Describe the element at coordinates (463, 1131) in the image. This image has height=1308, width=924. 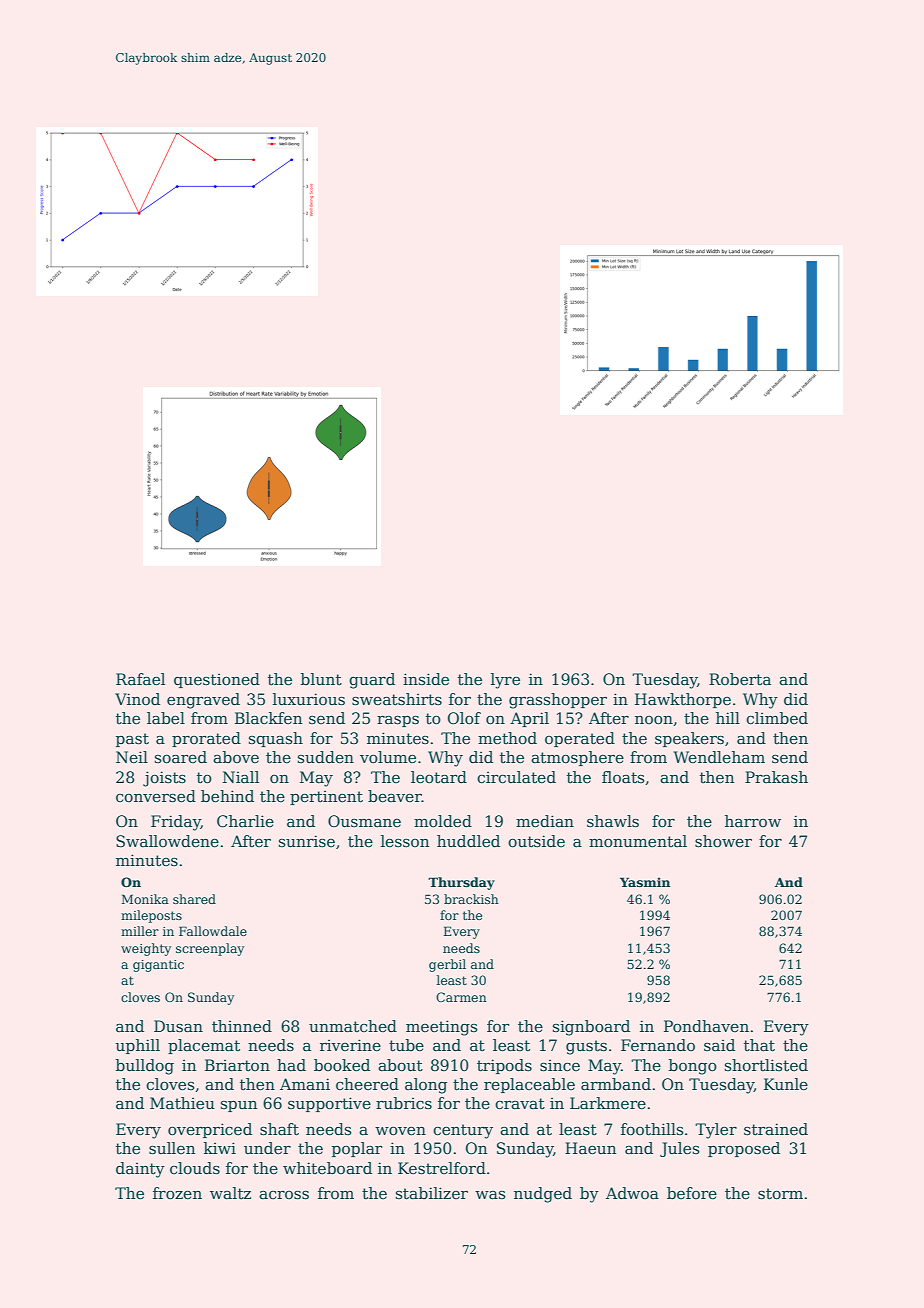
I see `century` at that location.
